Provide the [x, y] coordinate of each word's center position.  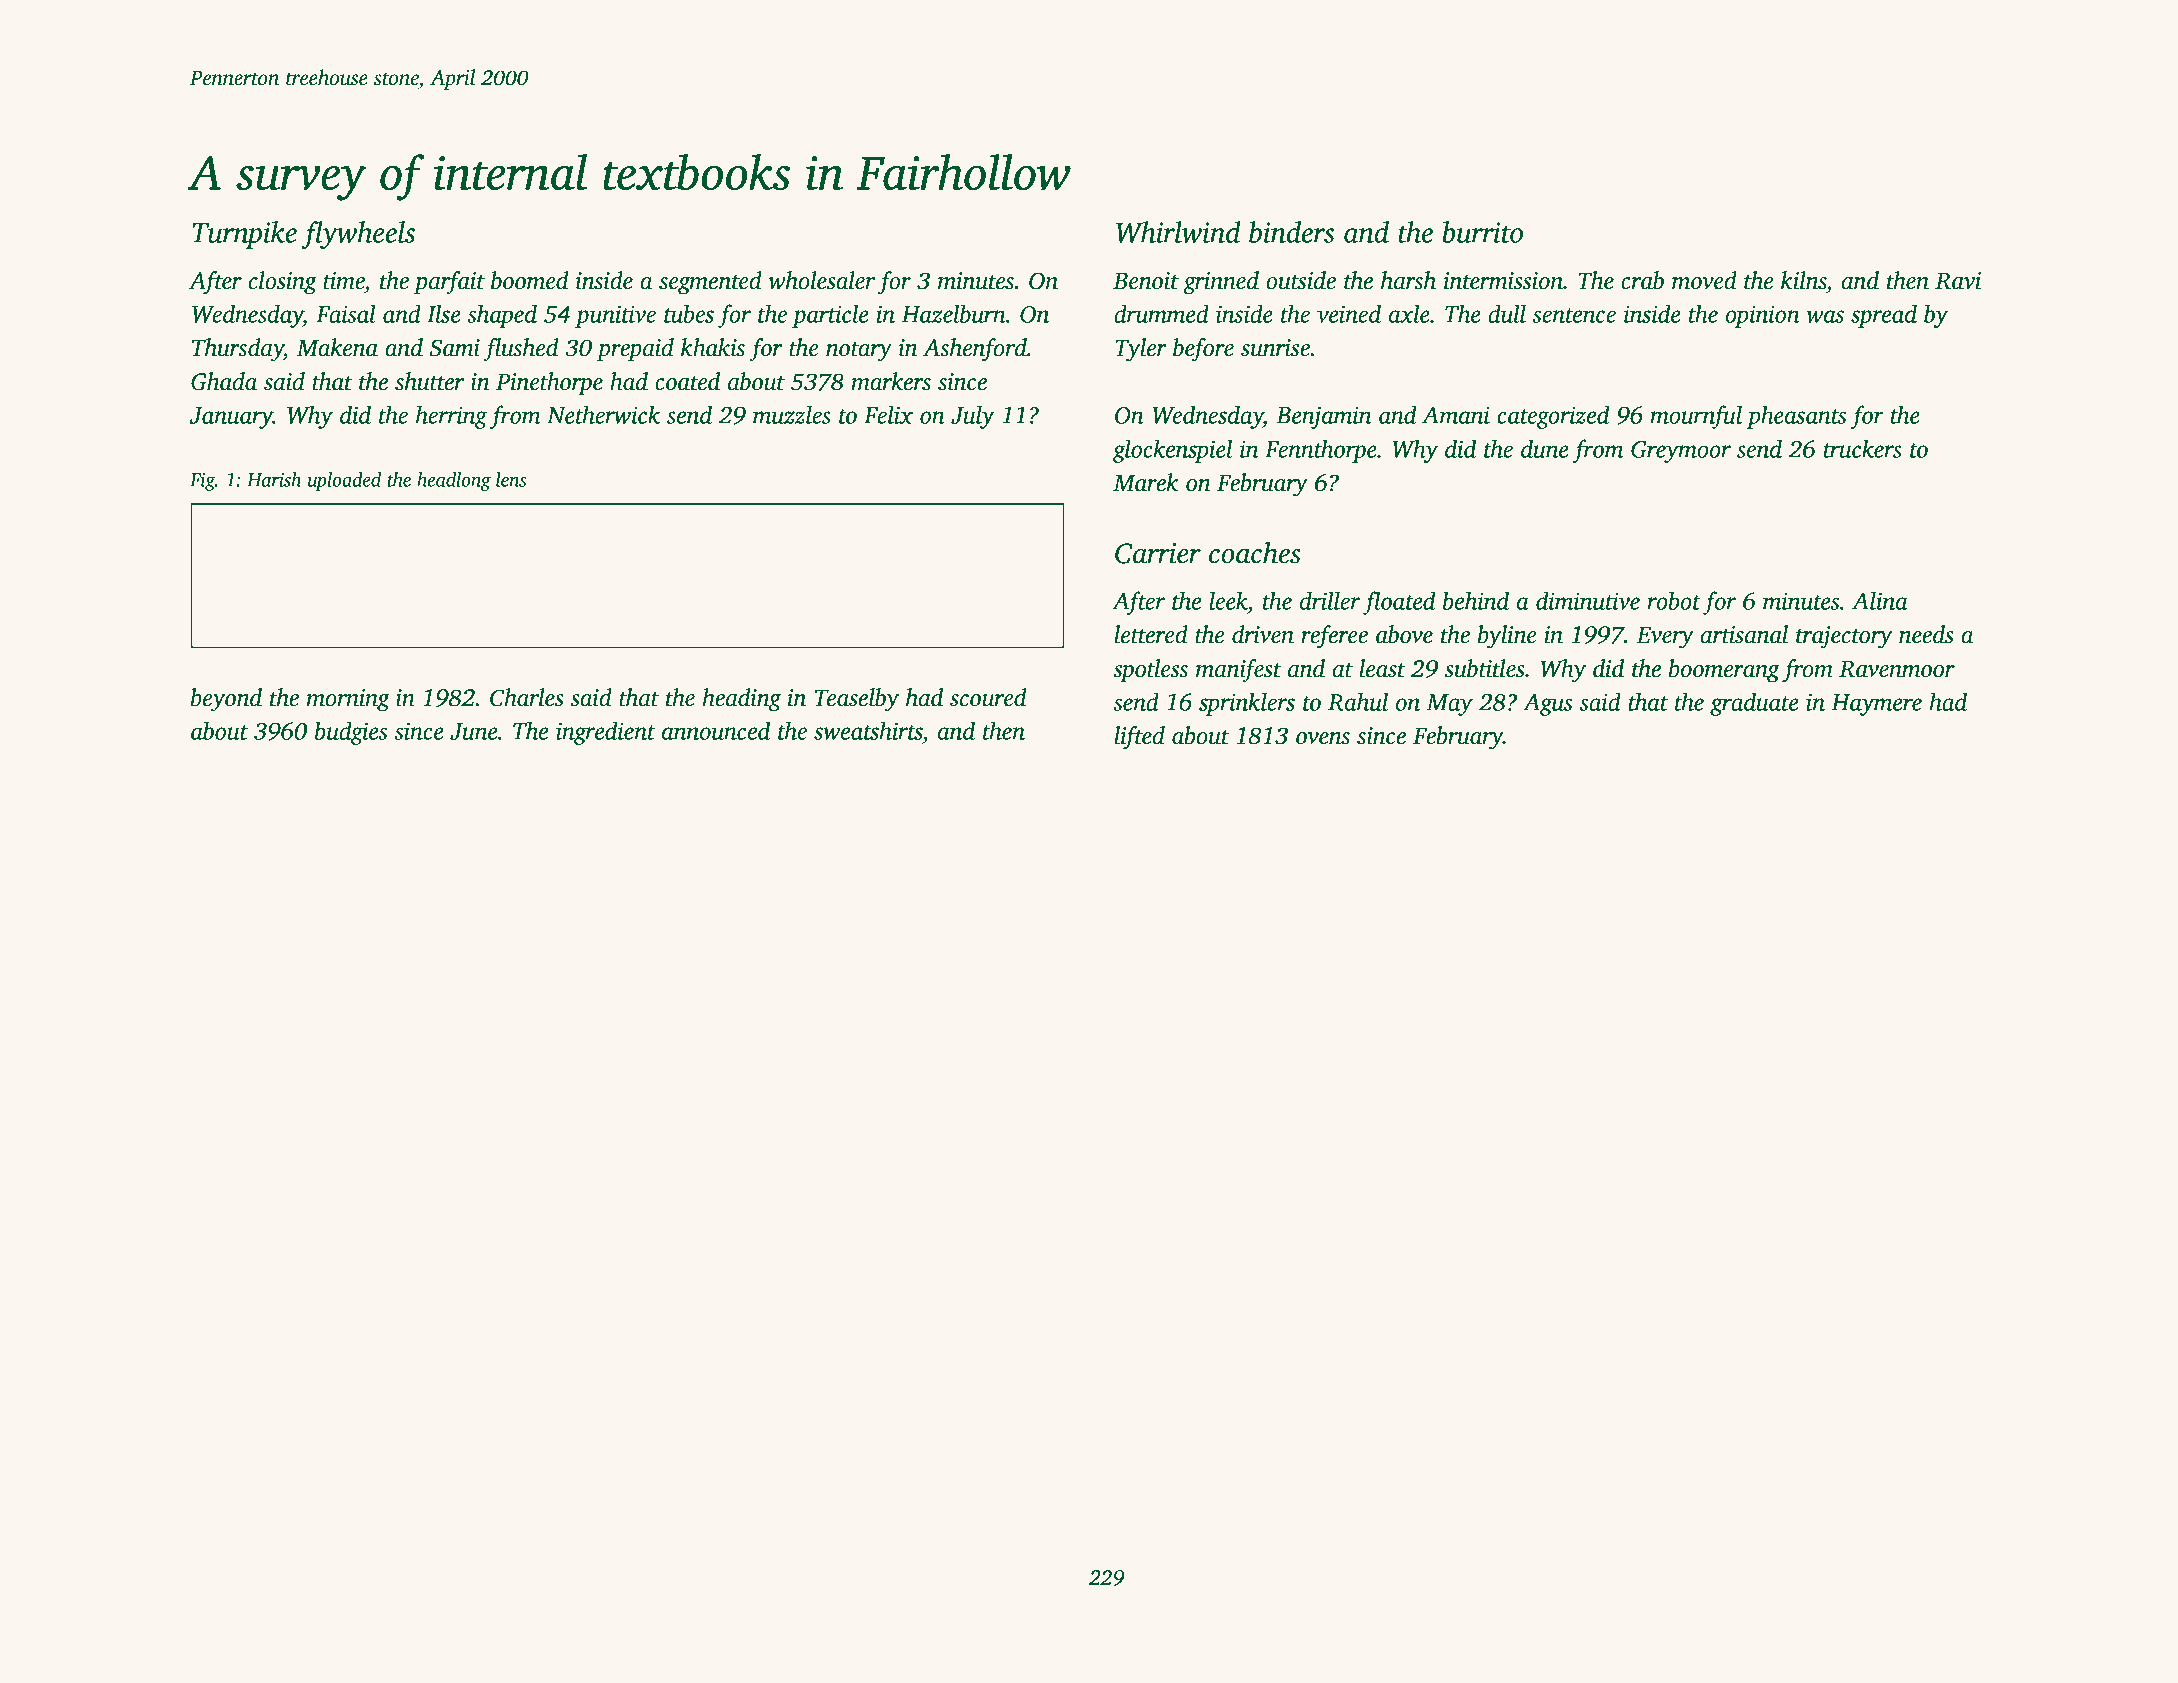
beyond [226, 700]
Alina [1880, 600]
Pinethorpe [549, 384]
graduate [1754, 704]
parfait [449, 283]
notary [859, 352]
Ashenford [975, 350]
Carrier [1158, 553]
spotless [1150, 671]
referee [1334, 637]
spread [1884, 316]
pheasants [1796, 417]
